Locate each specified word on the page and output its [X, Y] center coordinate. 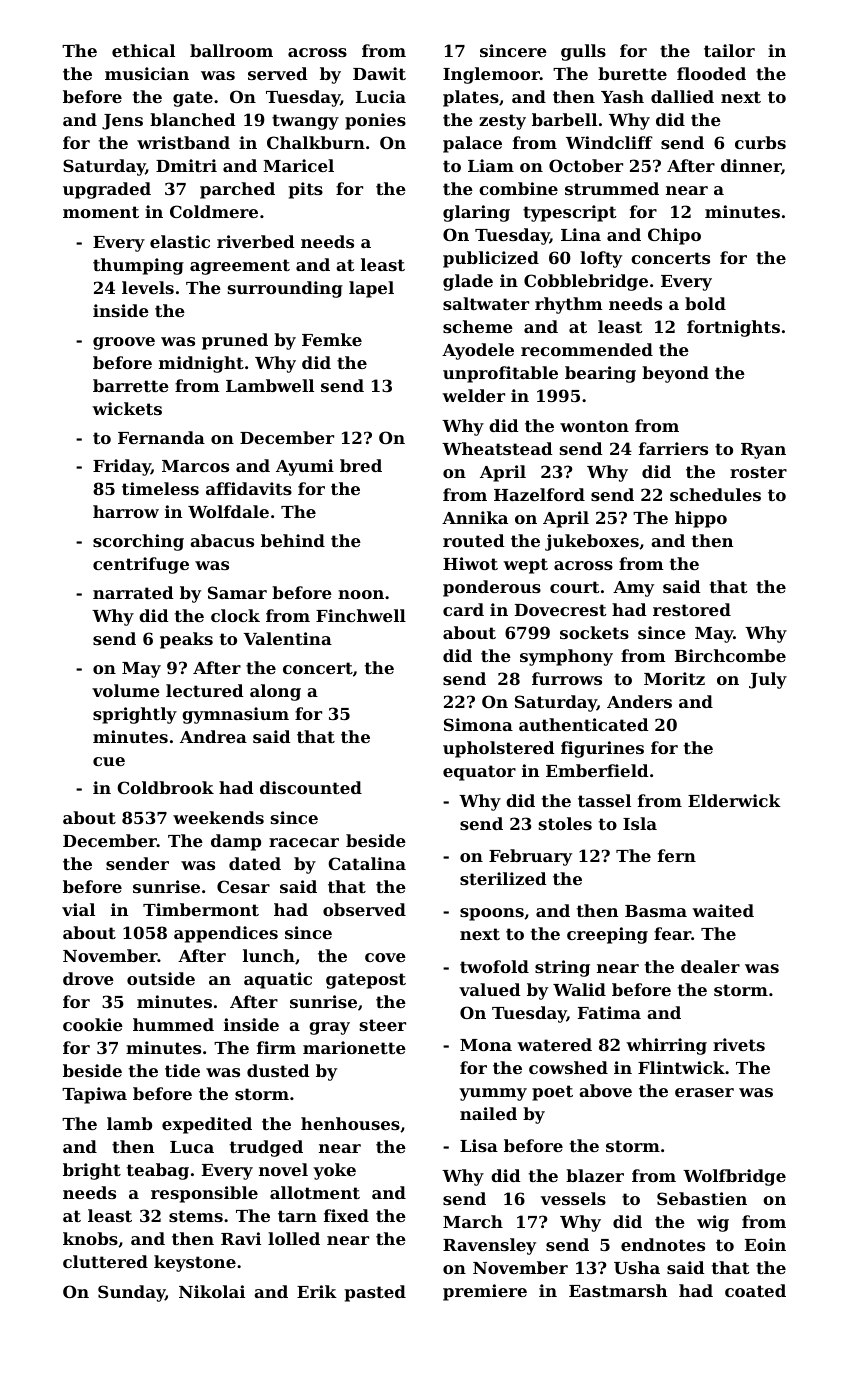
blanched [192, 119]
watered [554, 1044]
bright [92, 1171]
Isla [640, 823]
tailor [729, 50]
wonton [594, 426]
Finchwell [361, 615]
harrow [126, 511]
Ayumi [305, 467]
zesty [502, 122]
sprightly [135, 715]
